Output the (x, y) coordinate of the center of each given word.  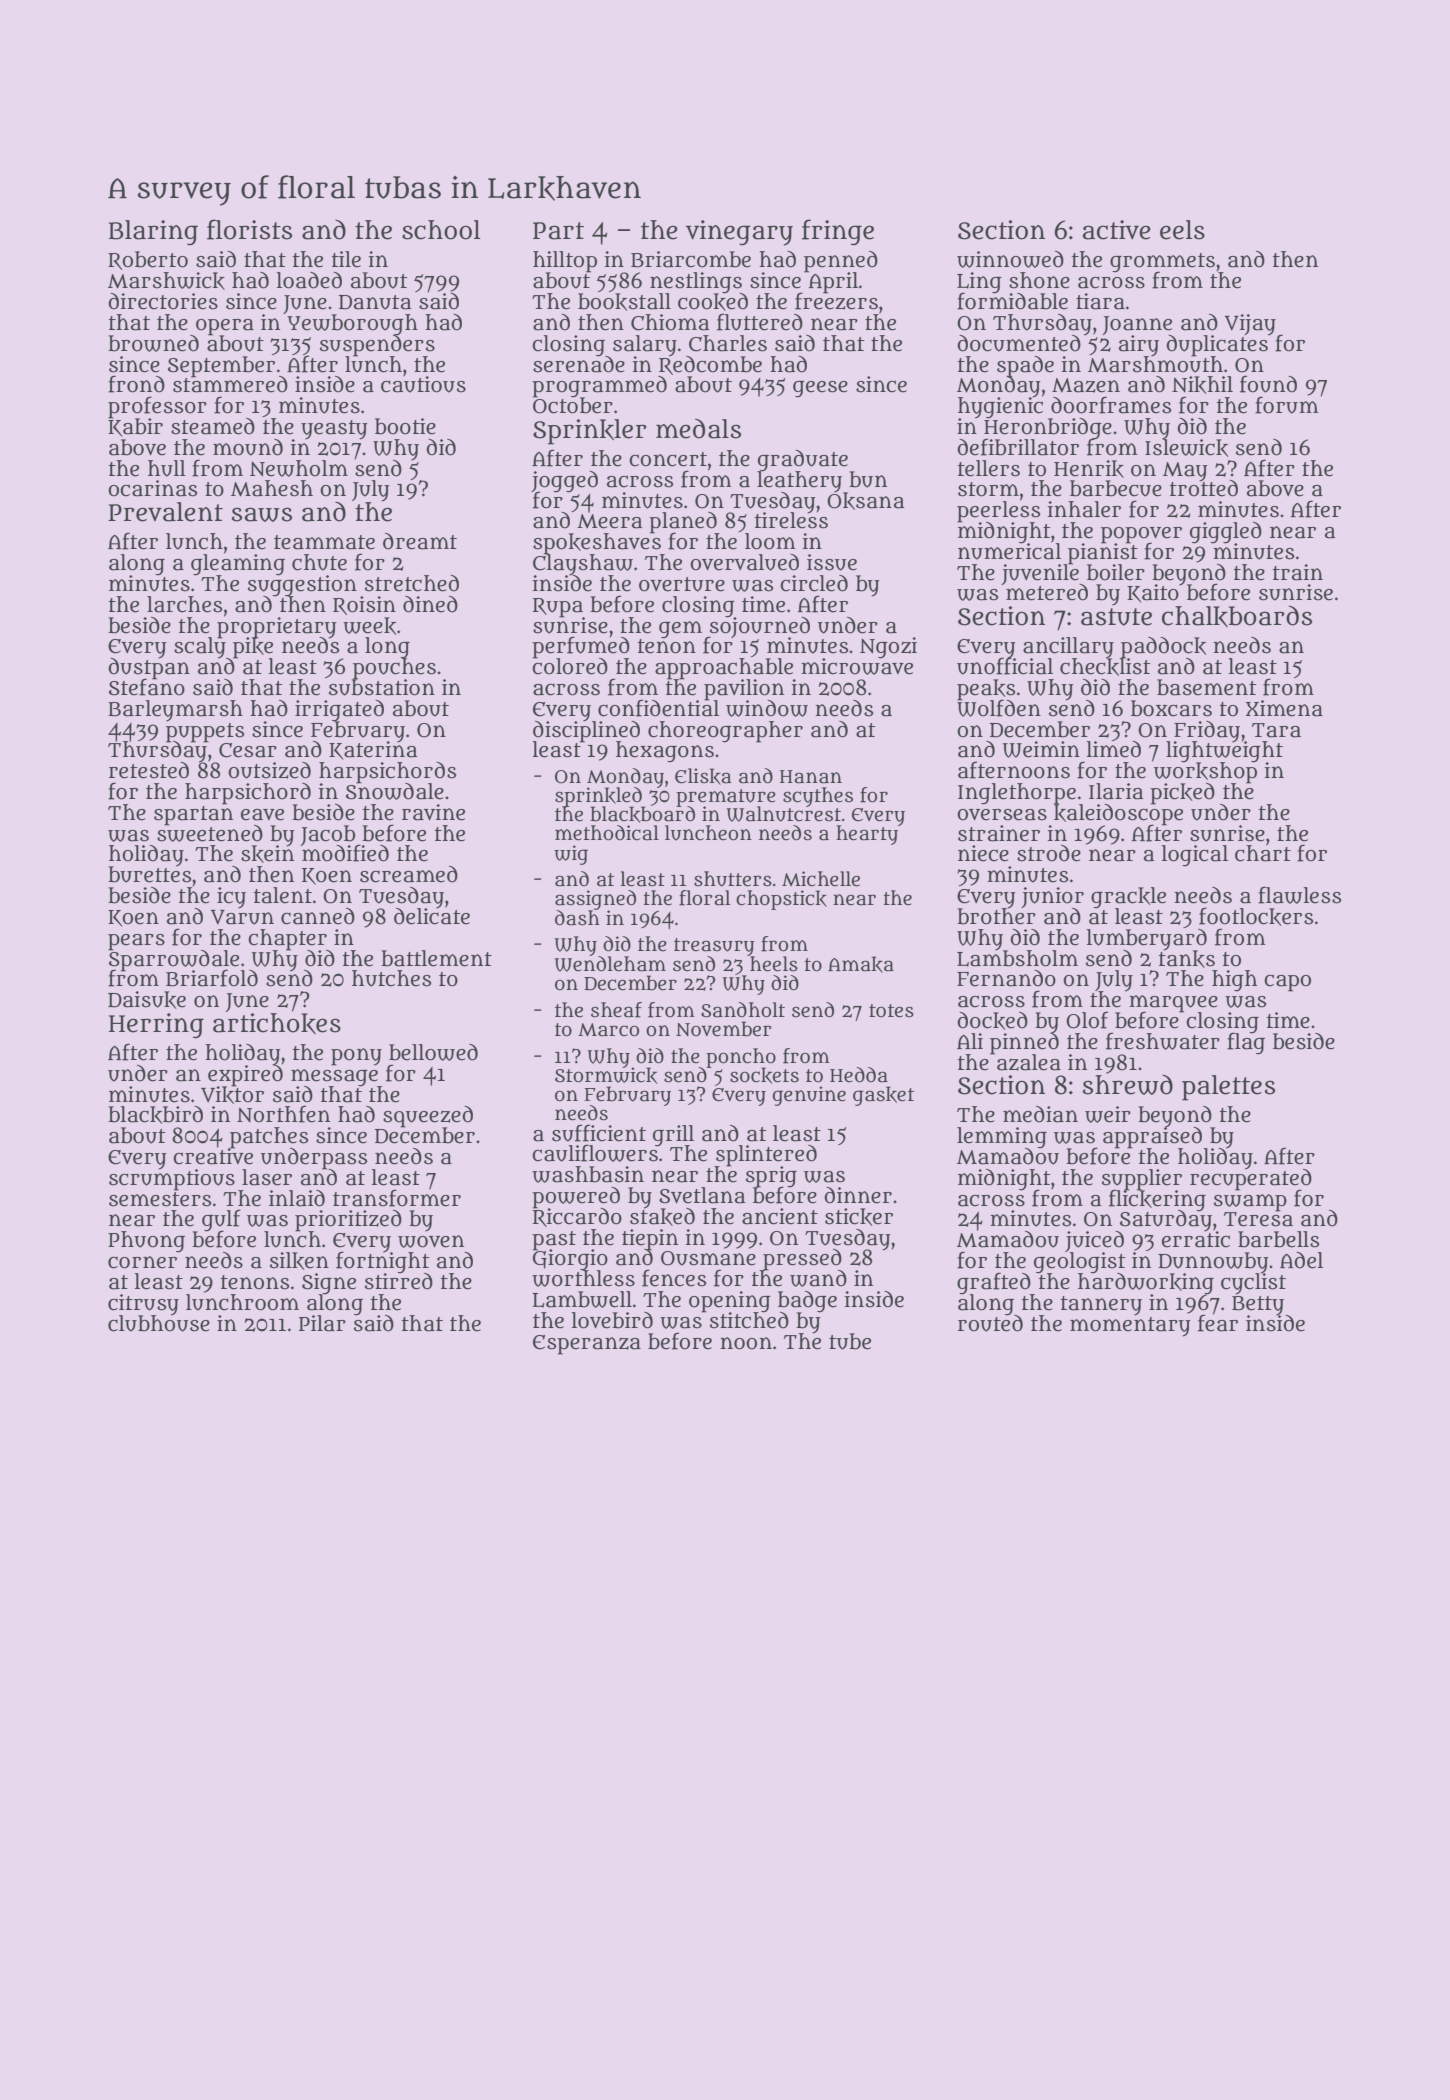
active (1117, 230)
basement (1206, 687)
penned (841, 261)
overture (682, 584)
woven (431, 1241)
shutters (733, 879)
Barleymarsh (175, 710)
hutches (391, 978)
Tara (1276, 730)
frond (136, 384)
